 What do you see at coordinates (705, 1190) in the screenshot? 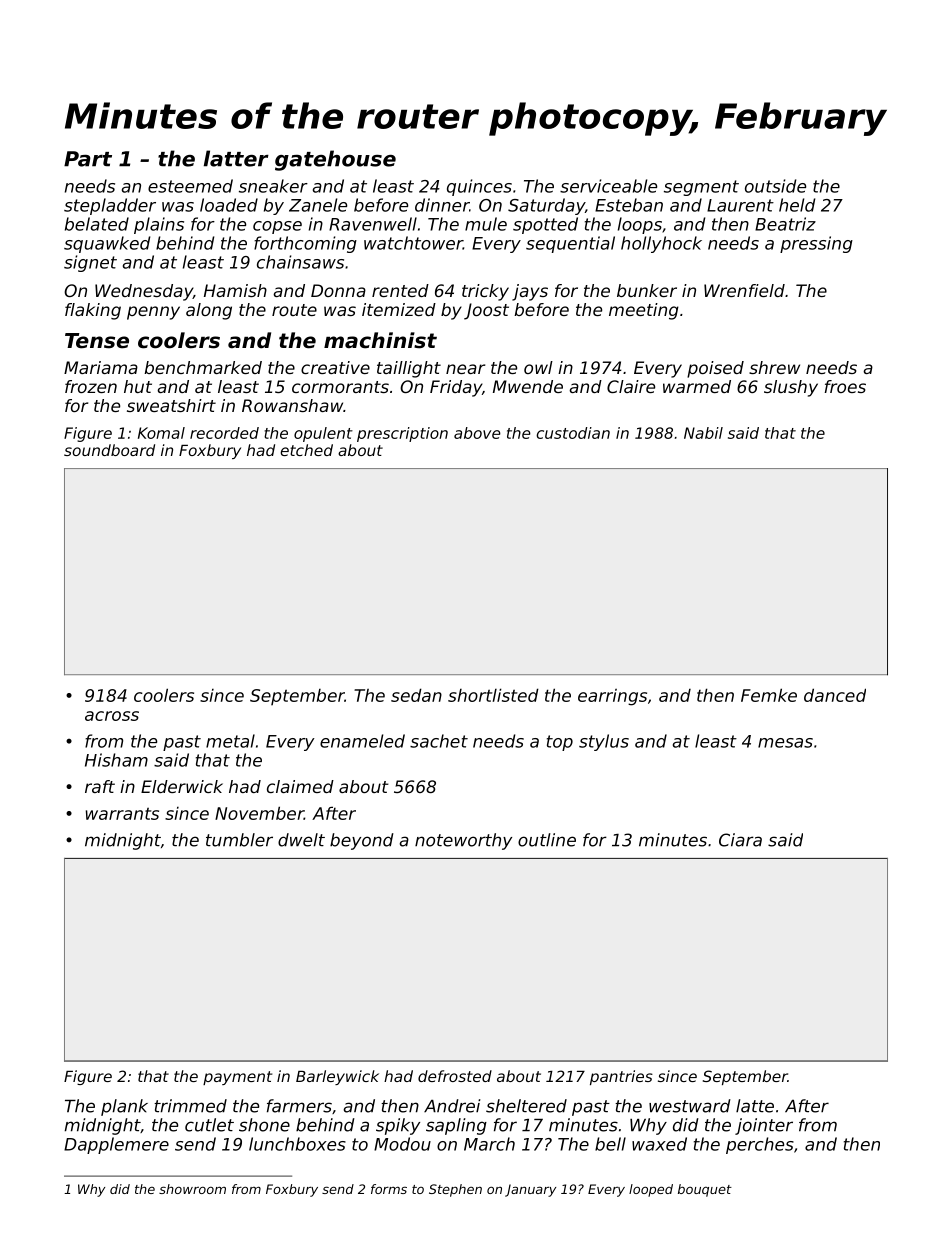
I see `bouquet` at bounding box center [705, 1190].
